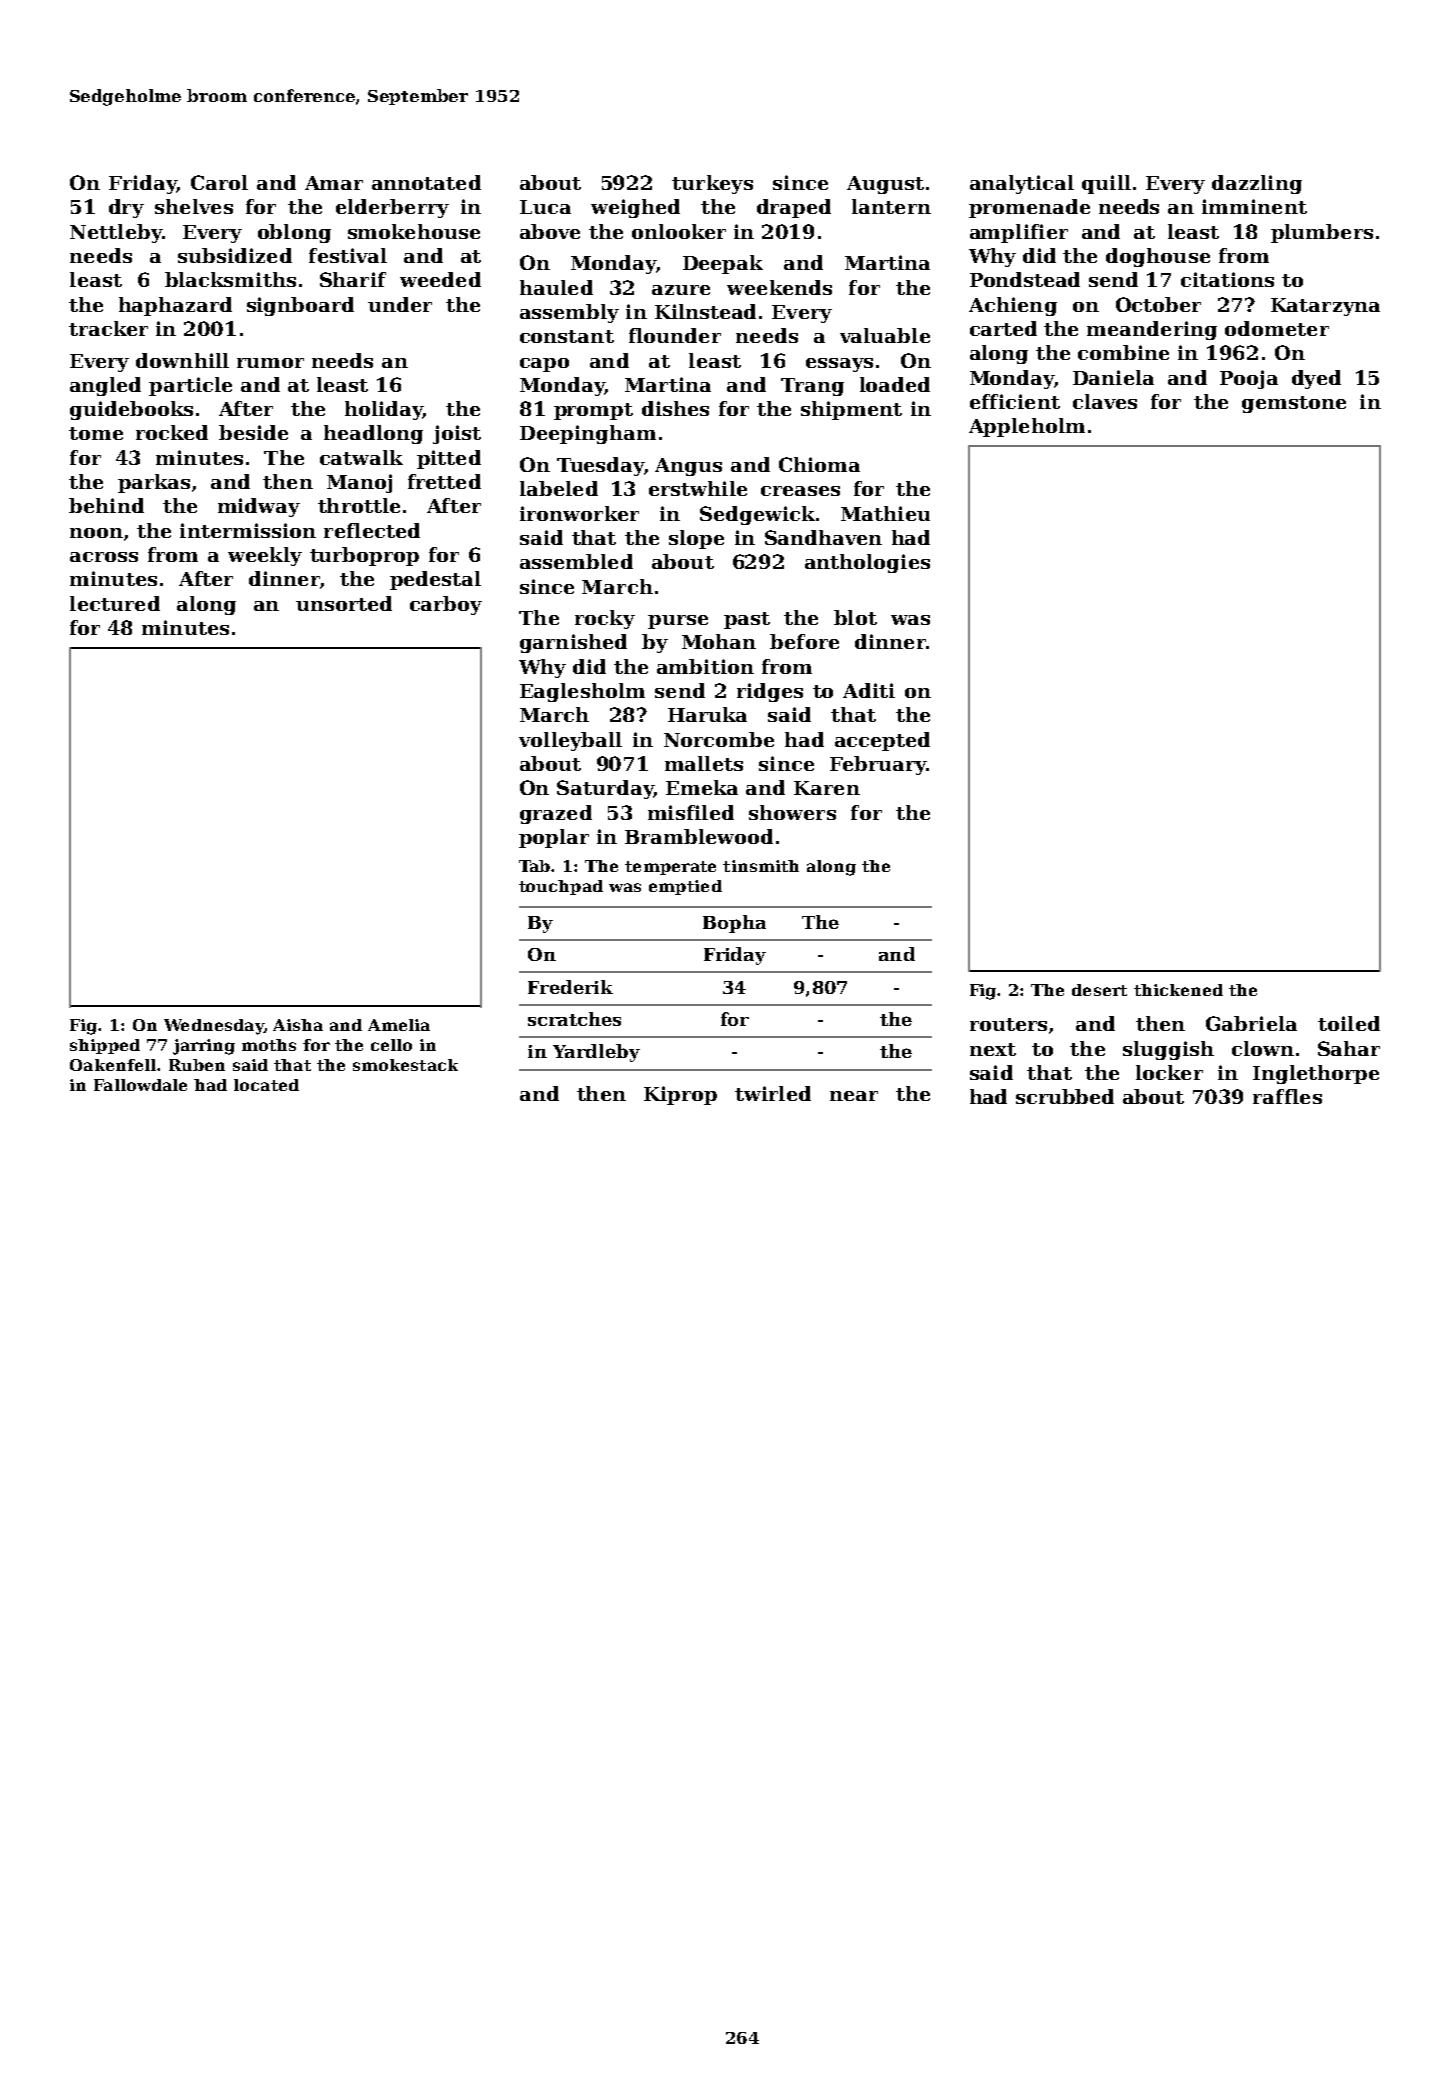 The width and height of the page is (1450, 2100). What do you see at coordinates (570, 987) in the page?
I see `Frederik` at bounding box center [570, 987].
